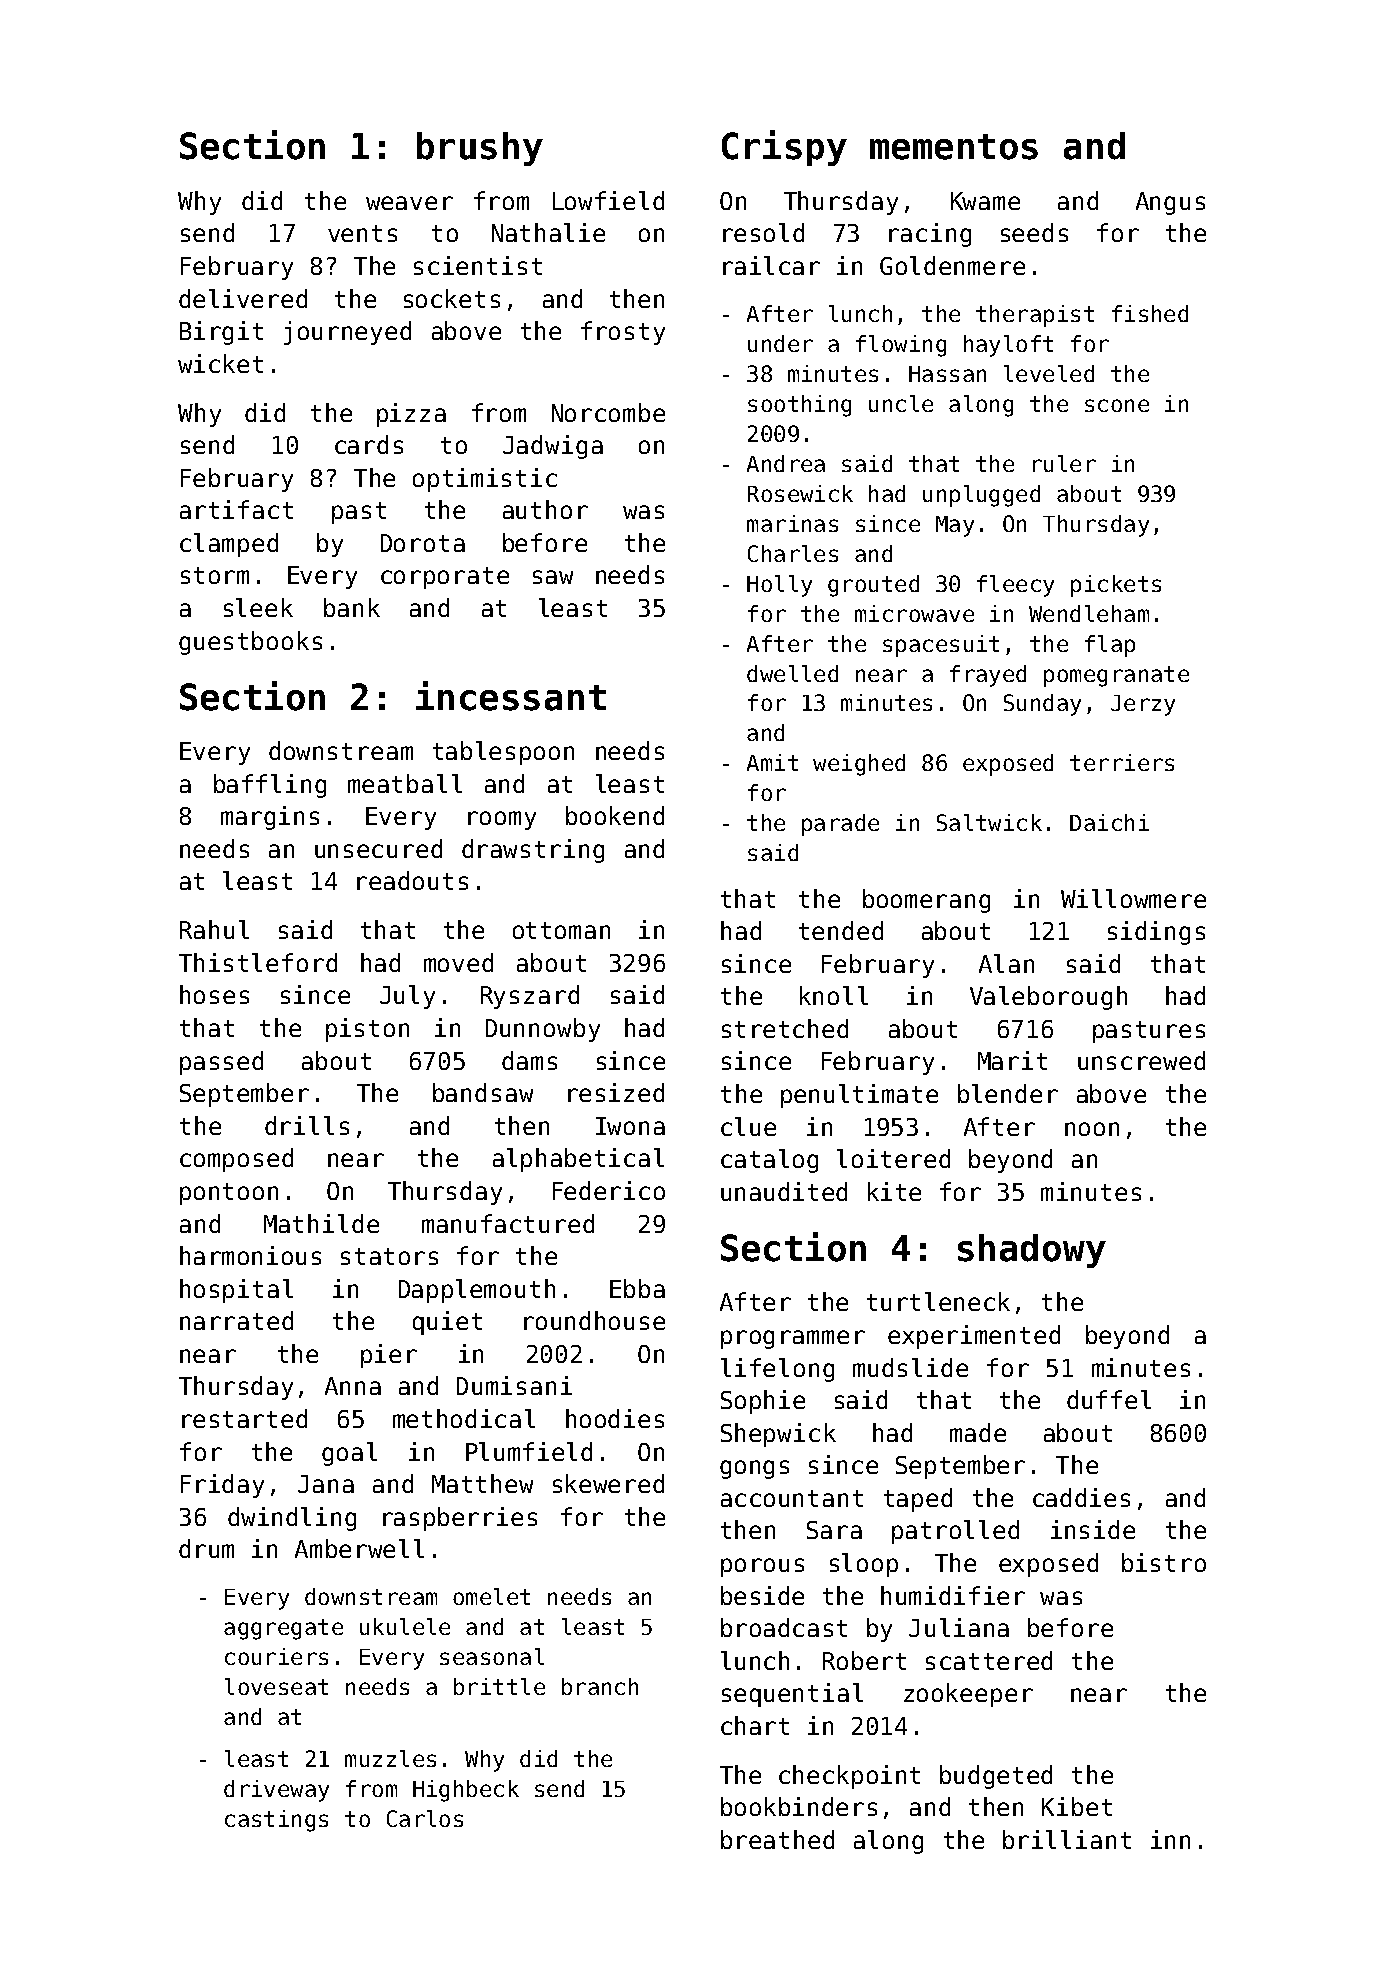 The image size is (1386, 1969). Describe the element at coordinates (480, 149) in the screenshot. I see `brushy` at that location.
